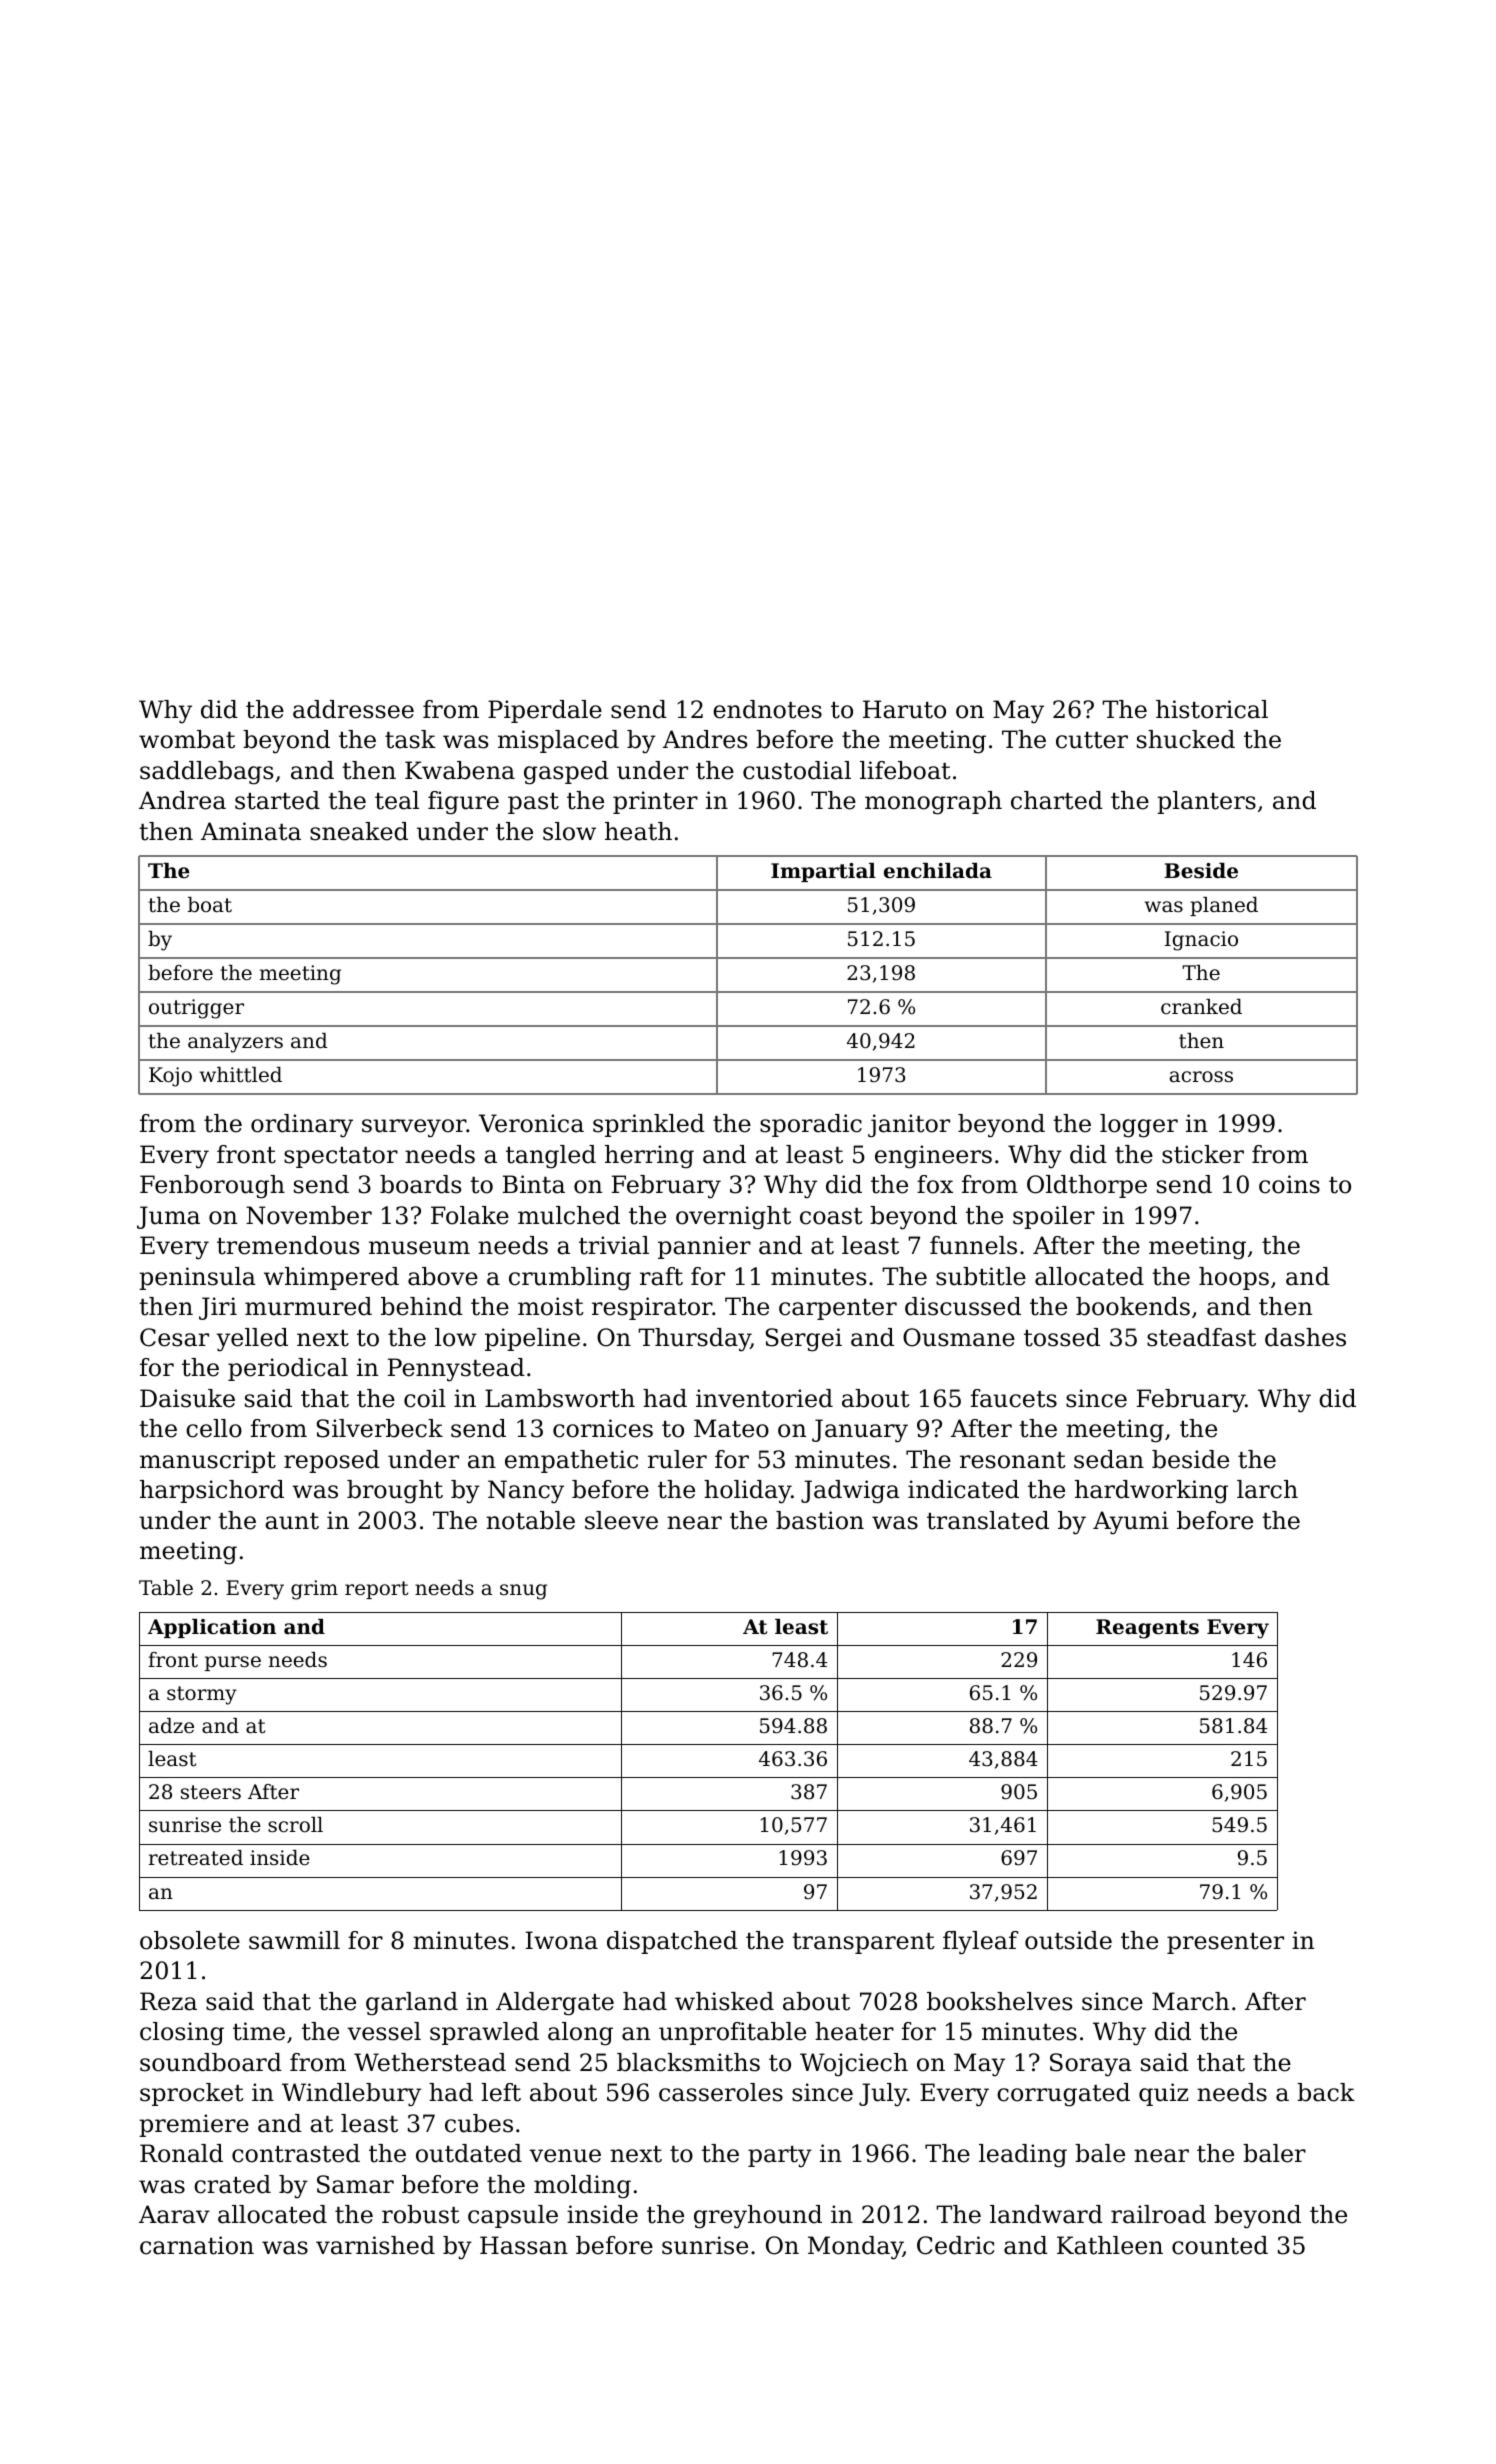  What do you see at coordinates (1224, 906) in the image?
I see `planed` at bounding box center [1224, 906].
